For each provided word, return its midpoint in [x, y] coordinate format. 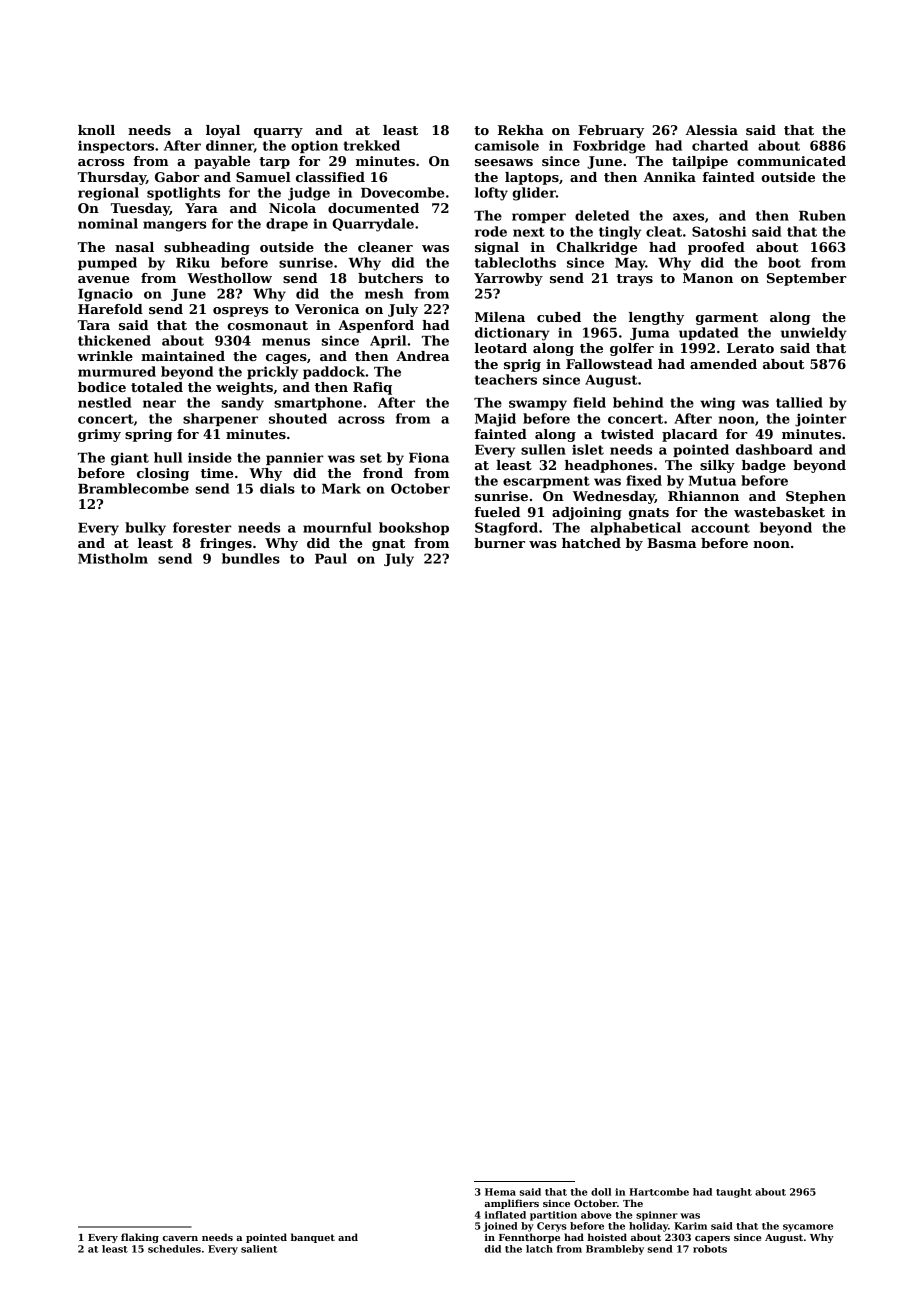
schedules [174, 1249]
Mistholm [113, 558]
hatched [591, 543]
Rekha [521, 130]
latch [539, 1249]
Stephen [816, 497]
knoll [96, 130]
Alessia [712, 130]
